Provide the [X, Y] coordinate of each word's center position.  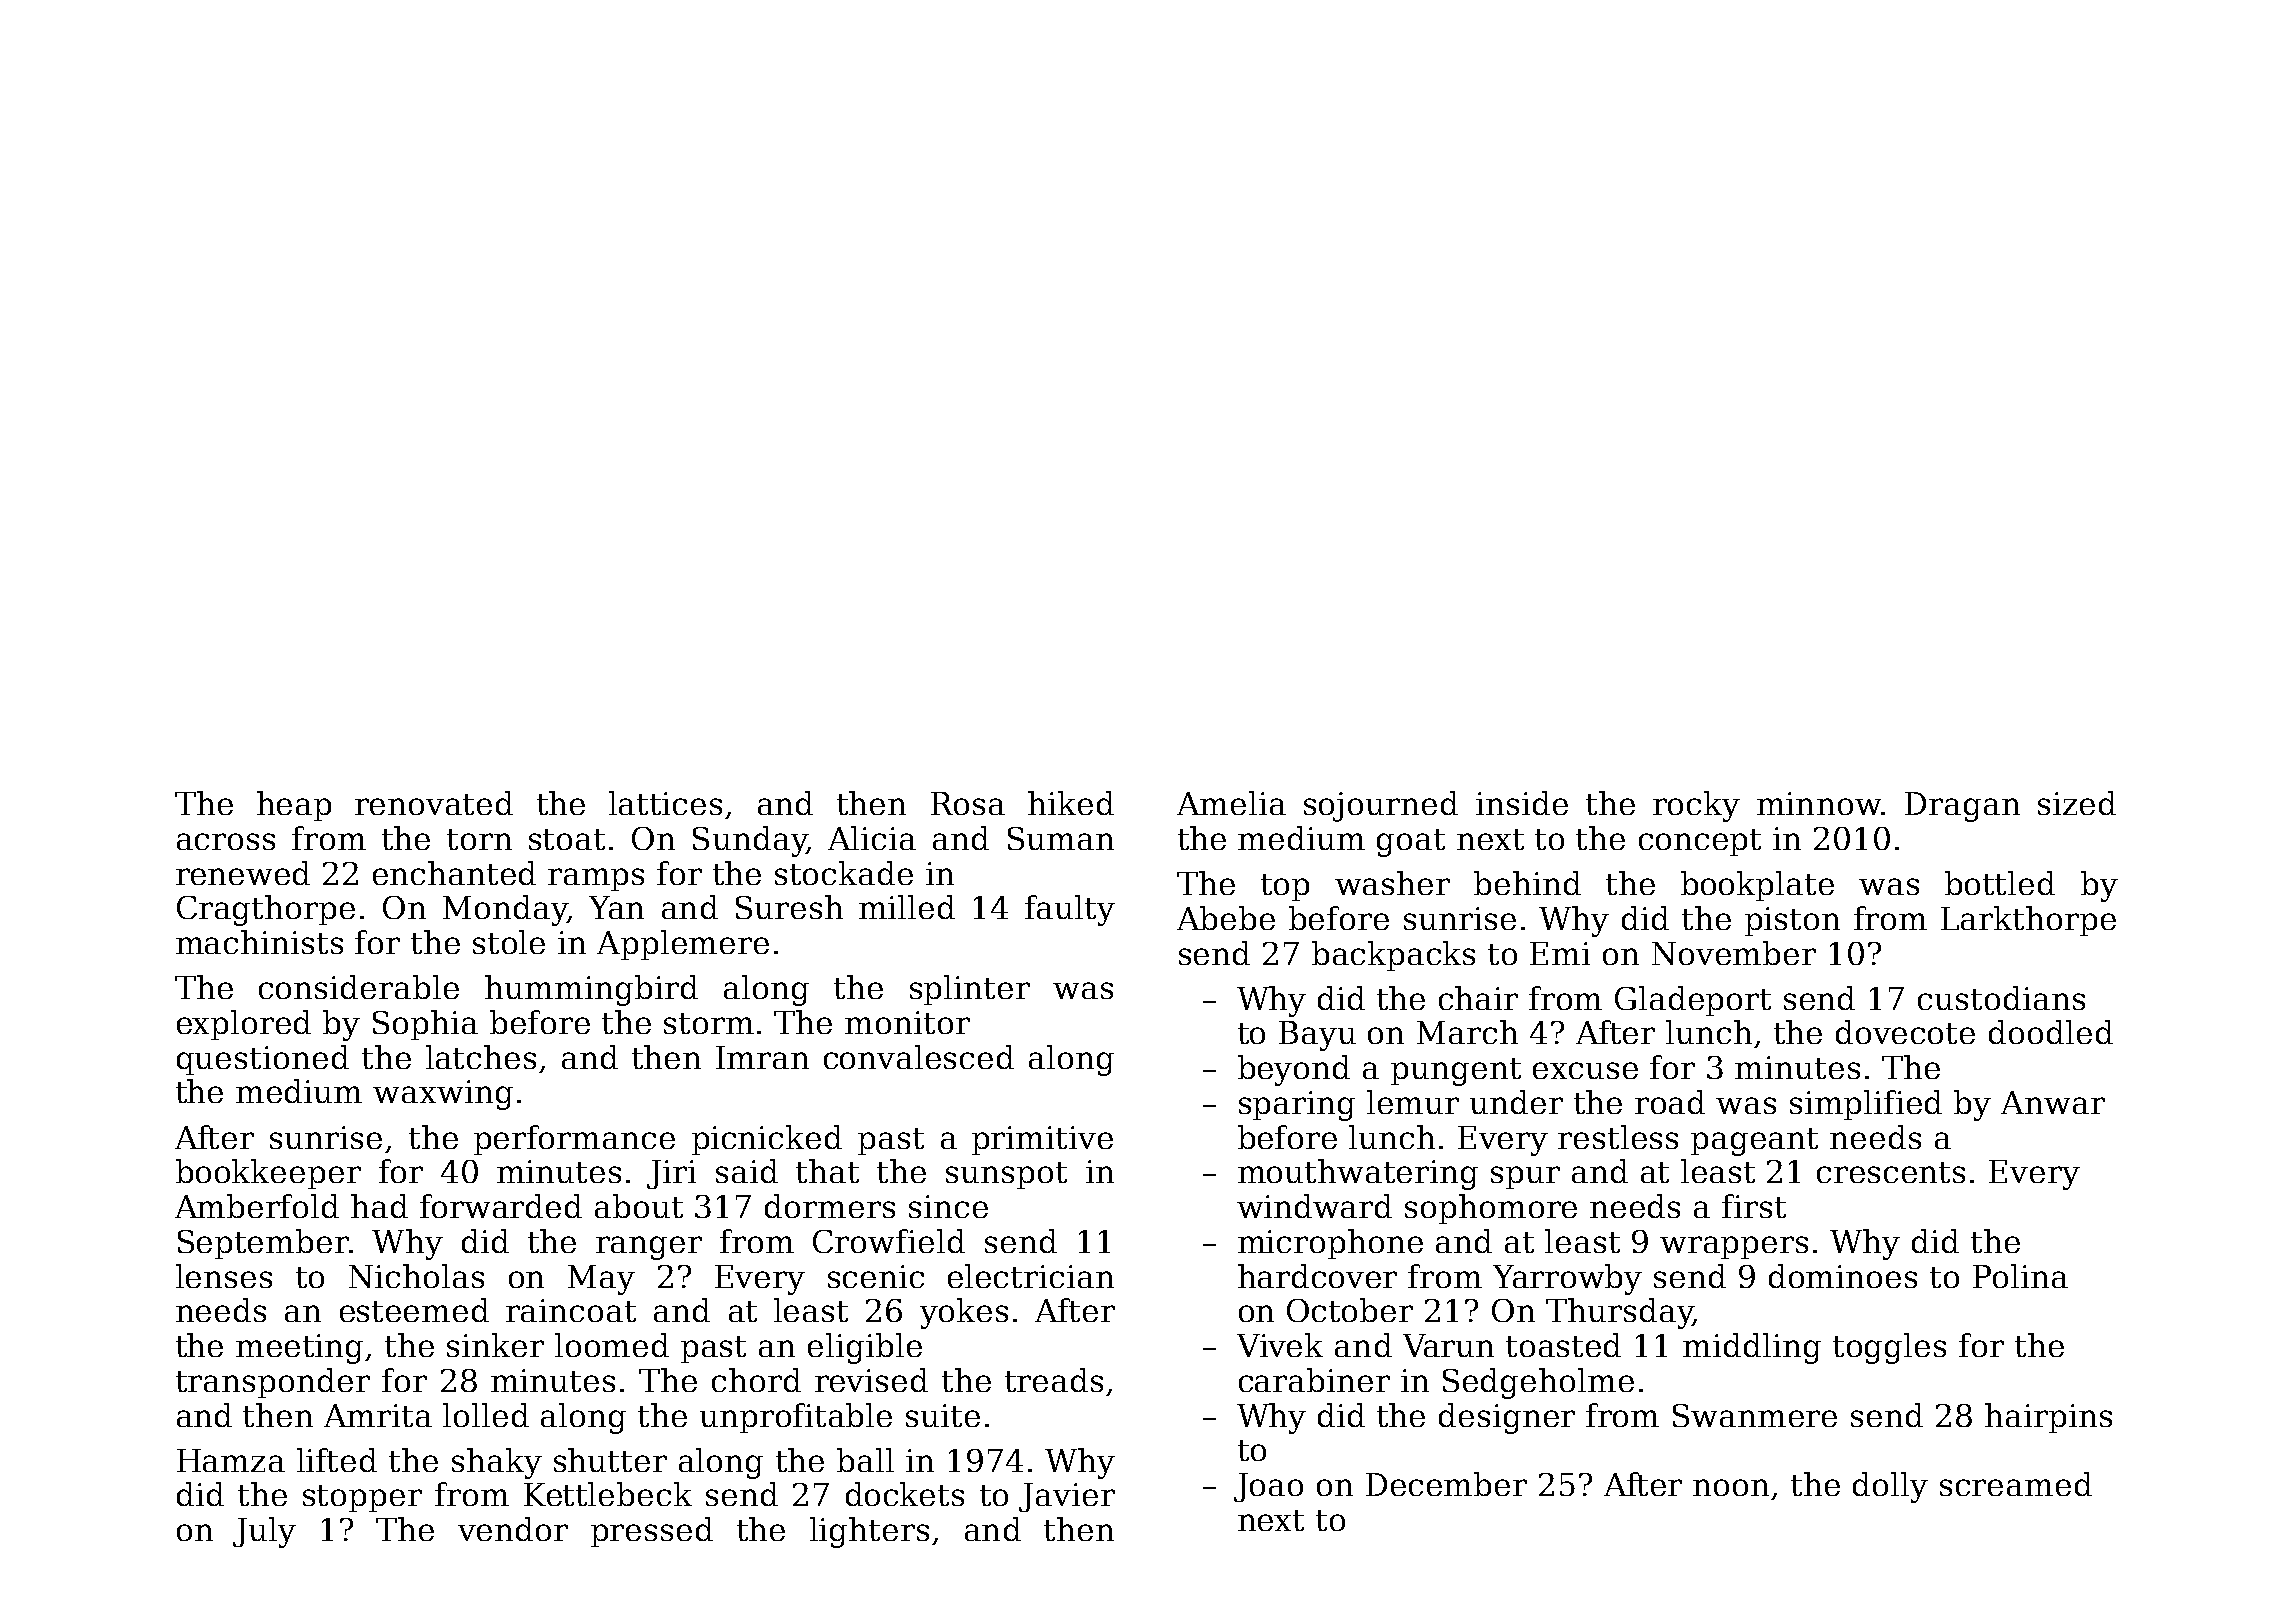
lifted [337, 1460]
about [639, 1206]
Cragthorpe [266, 910]
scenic [876, 1276]
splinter [970, 990]
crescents [1891, 1172]
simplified [1866, 1105]
